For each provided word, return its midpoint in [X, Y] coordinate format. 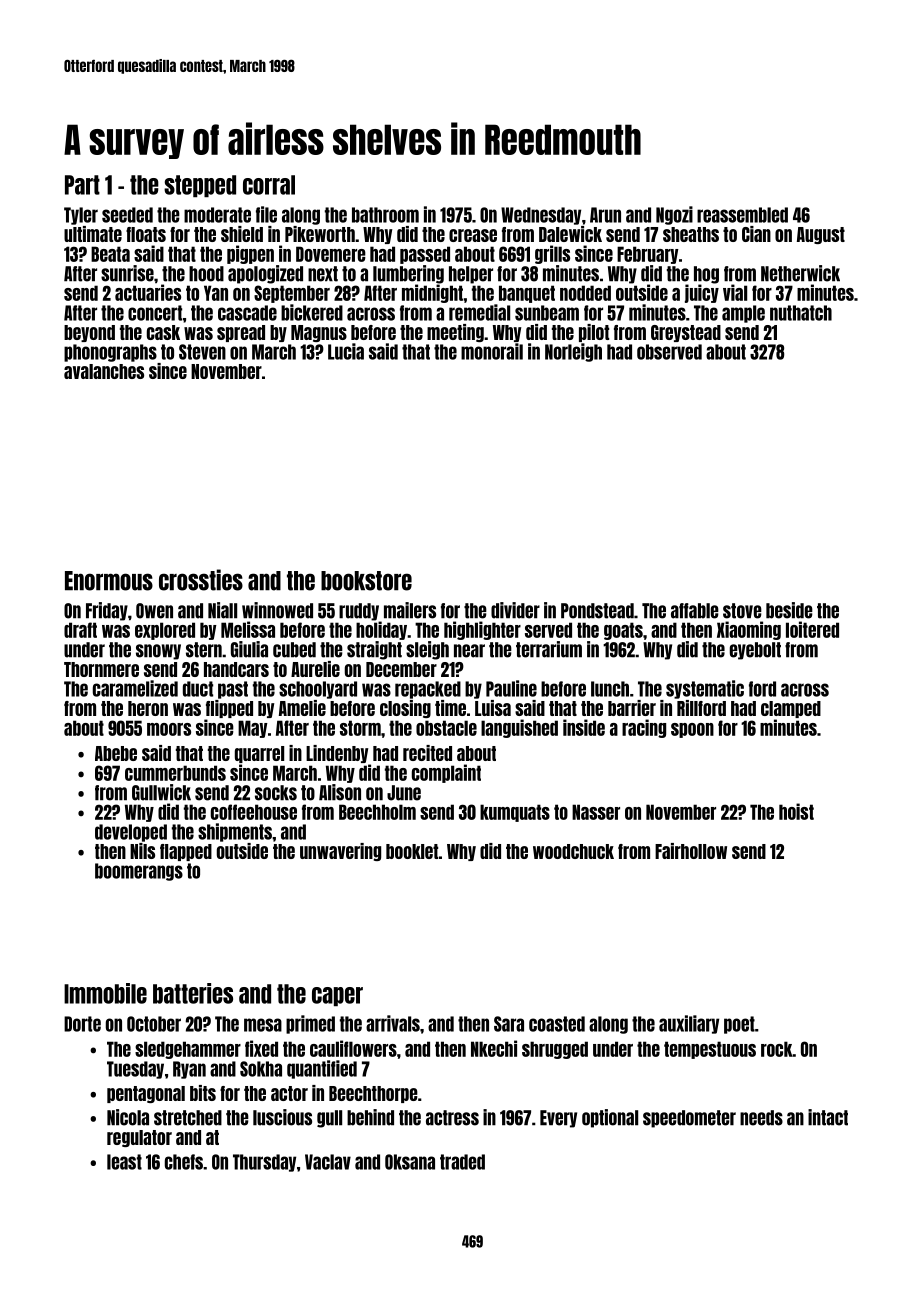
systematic [705, 689]
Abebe [116, 753]
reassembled [742, 215]
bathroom [385, 215]
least [124, 1162]
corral [269, 185]
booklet [412, 851]
